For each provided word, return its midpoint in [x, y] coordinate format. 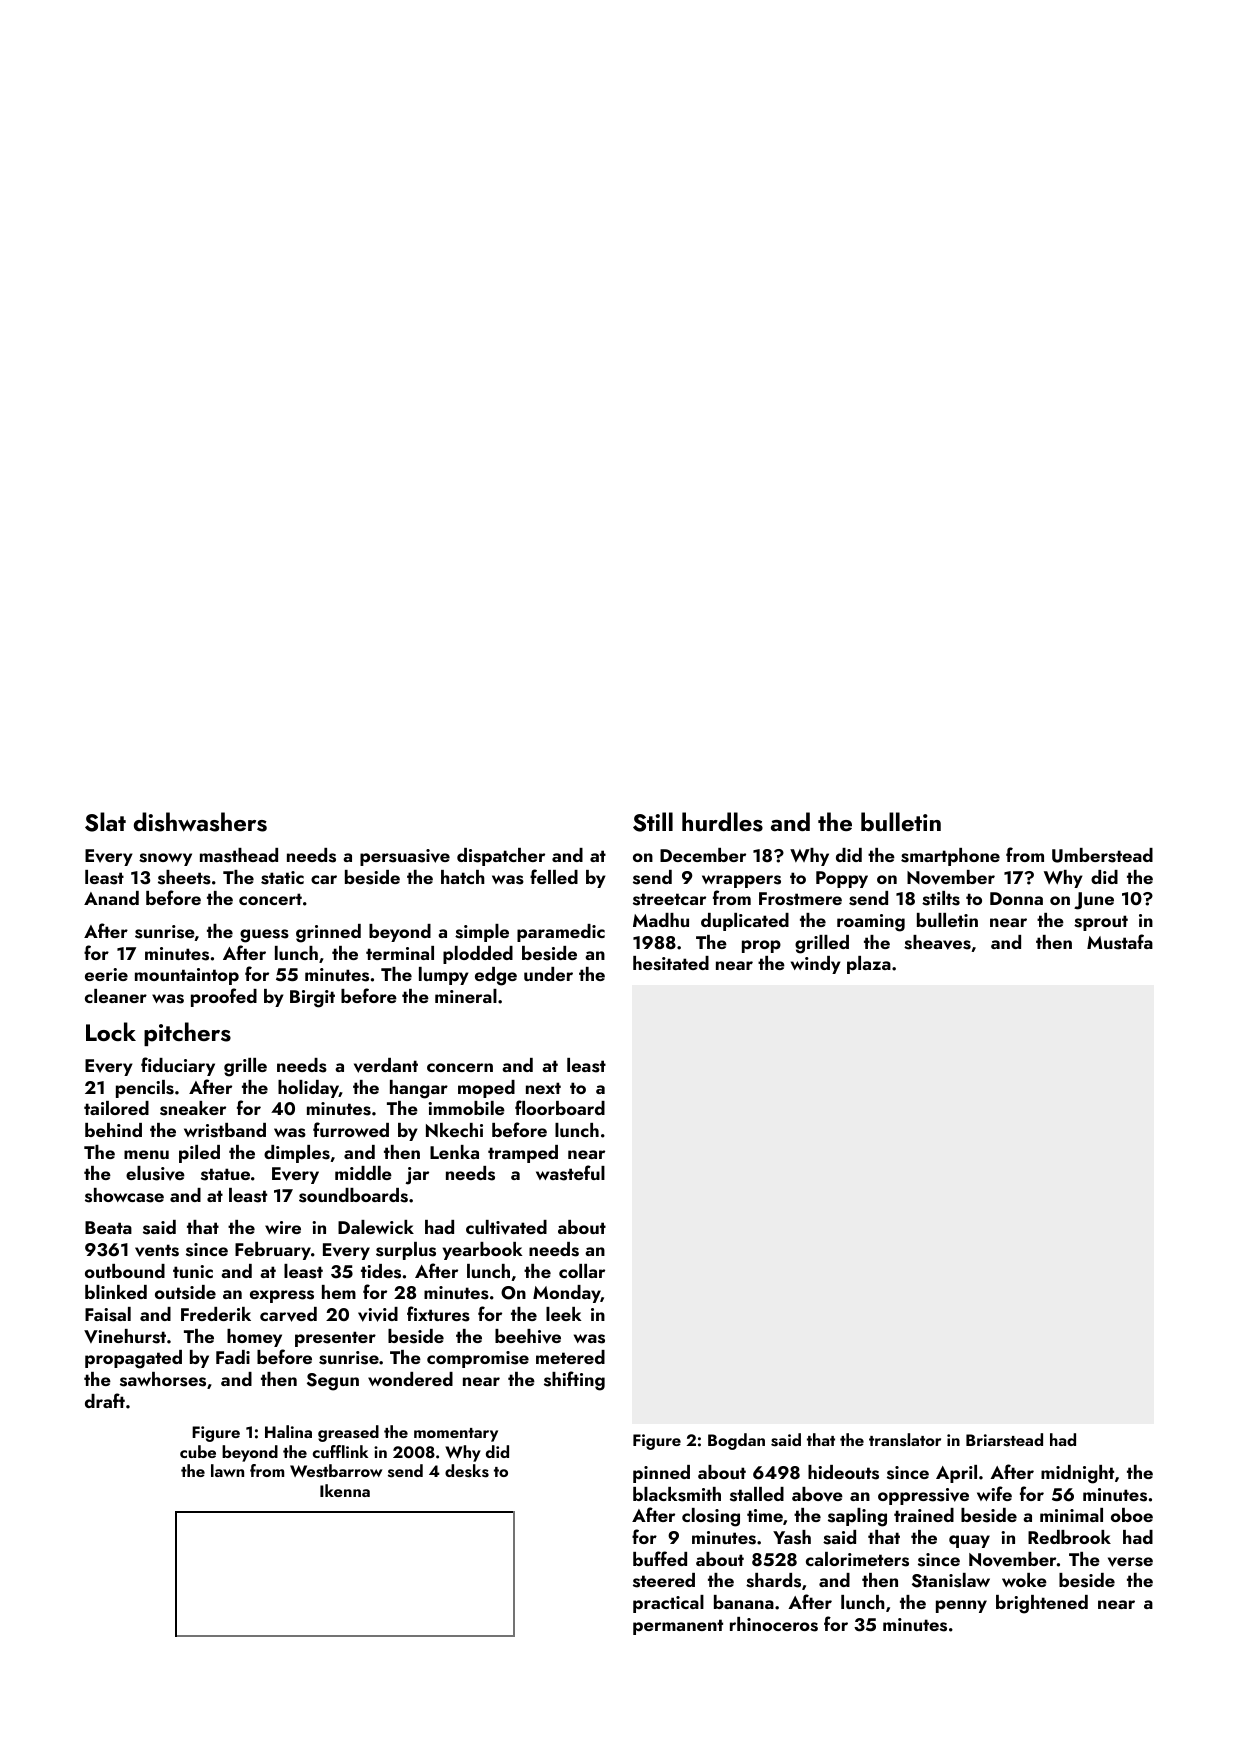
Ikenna [345, 1490]
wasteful [570, 1173]
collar [582, 1271]
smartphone [950, 857]
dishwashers [200, 822]
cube [198, 1451]
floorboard [560, 1107]
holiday [308, 1089]
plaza [869, 965]
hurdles [722, 822]
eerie [106, 974]
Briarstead [1004, 1440]
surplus [406, 1251]
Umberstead [1102, 855]
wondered [410, 1379]
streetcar [669, 899]
